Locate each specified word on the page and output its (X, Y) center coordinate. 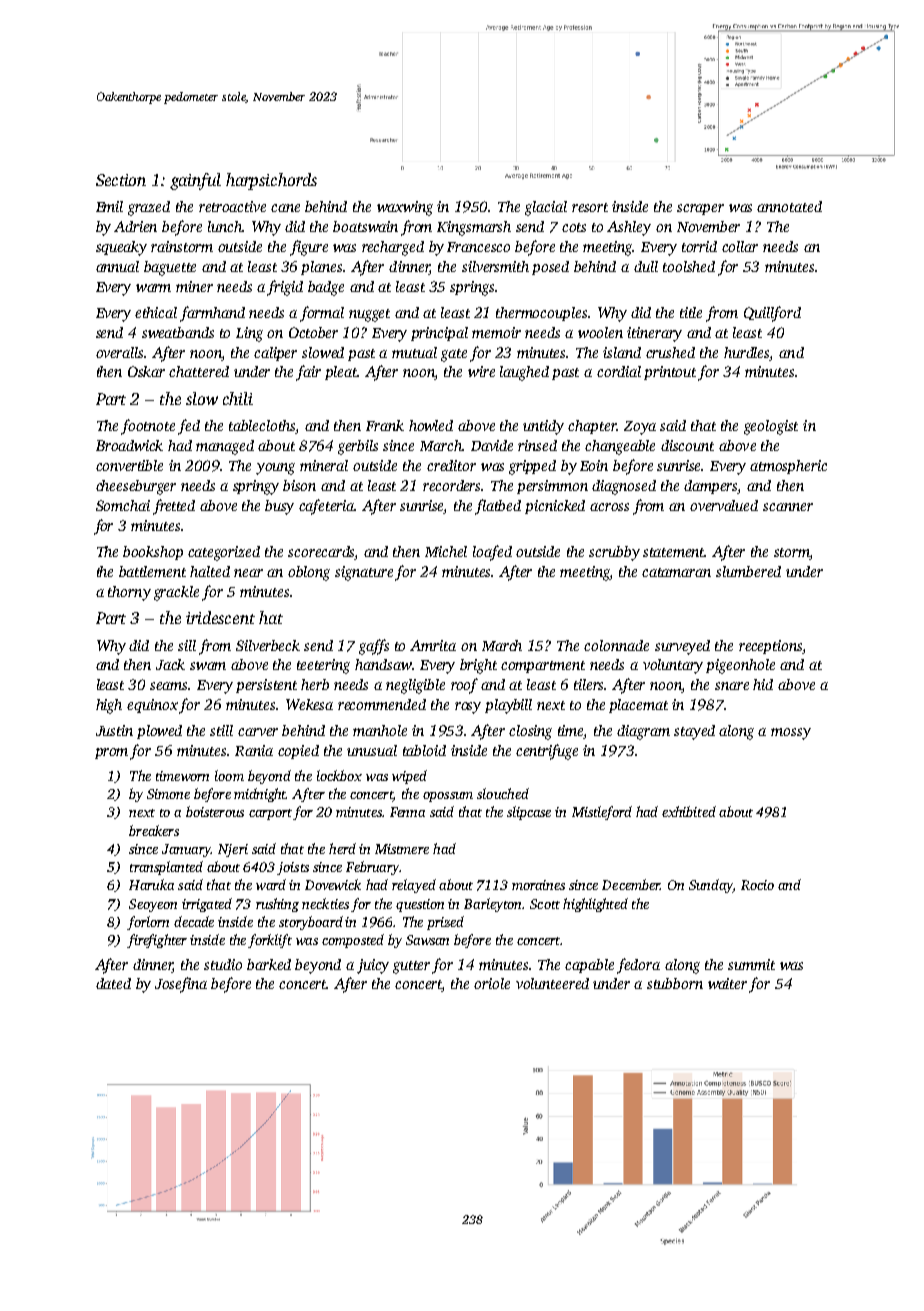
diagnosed (624, 487)
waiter (727, 983)
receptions (770, 647)
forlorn (148, 923)
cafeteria (327, 507)
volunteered (552, 983)
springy (256, 487)
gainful (195, 181)
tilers (589, 684)
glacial (546, 208)
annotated (789, 206)
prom (111, 753)
